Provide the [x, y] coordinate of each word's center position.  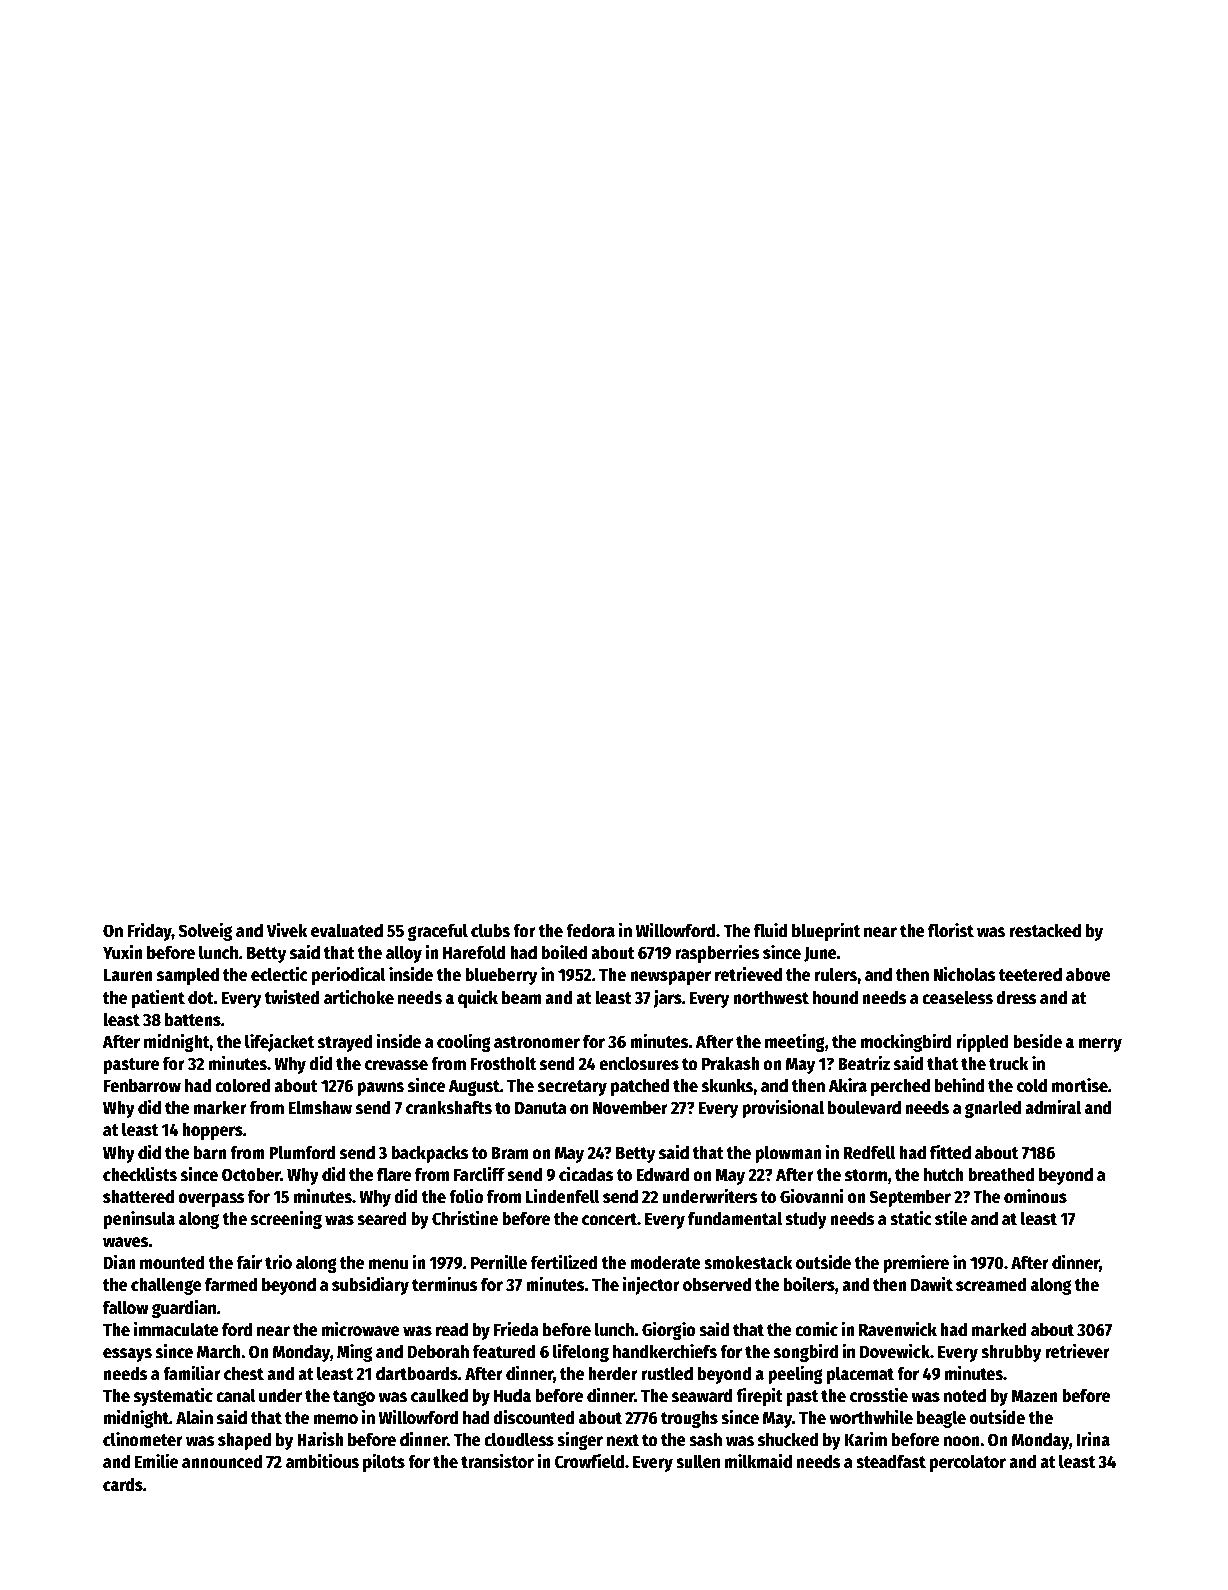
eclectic [279, 974]
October [251, 1174]
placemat [860, 1375]
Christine [465, 1218]
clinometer [143, 1439]
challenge [166, 1286]
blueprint [826, 931]
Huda [512, 1395]
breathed [1001, 1174]
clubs [490, 930]
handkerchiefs [665, 1351]
